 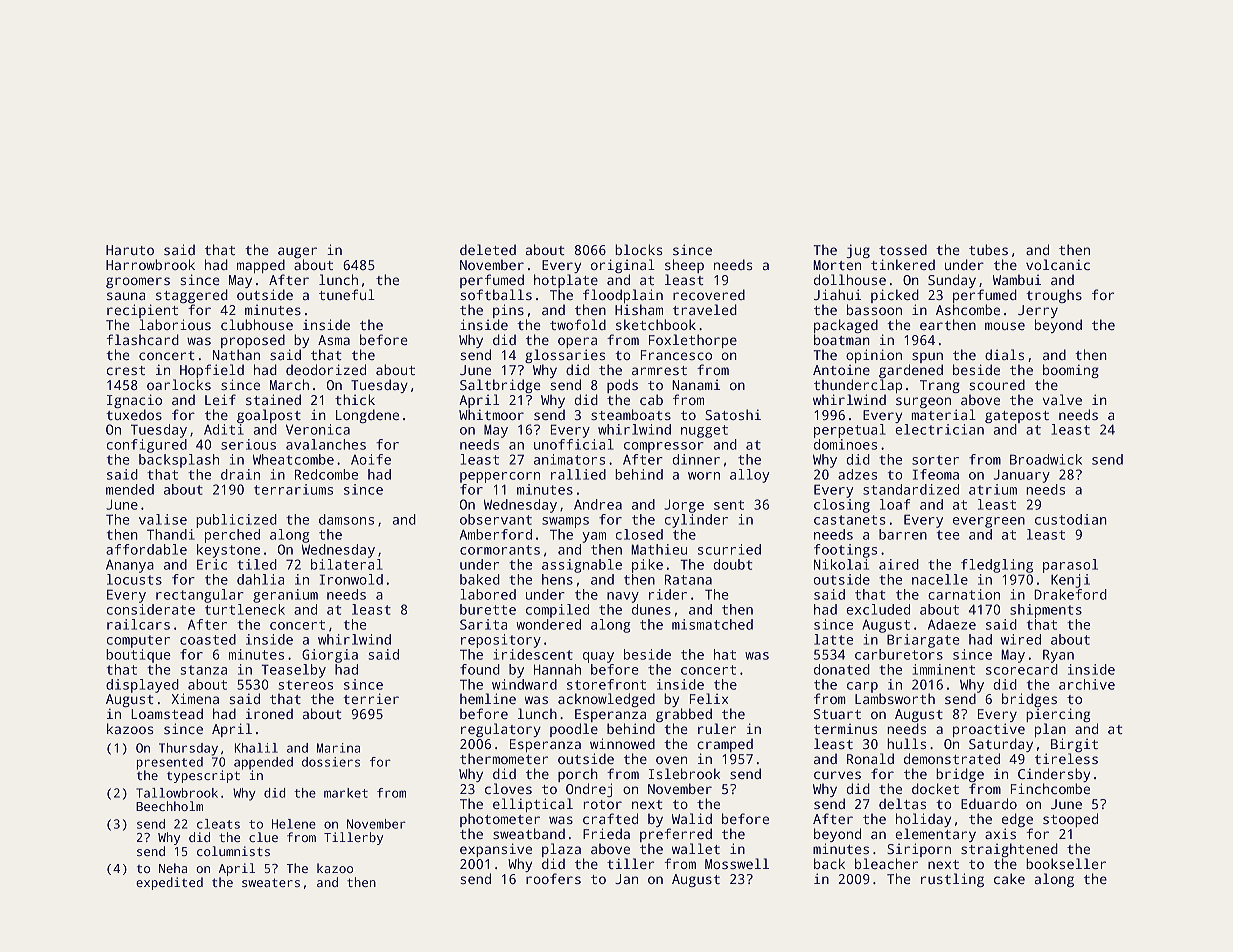 I want to click on terrariums, so click(x=293, y=489).
